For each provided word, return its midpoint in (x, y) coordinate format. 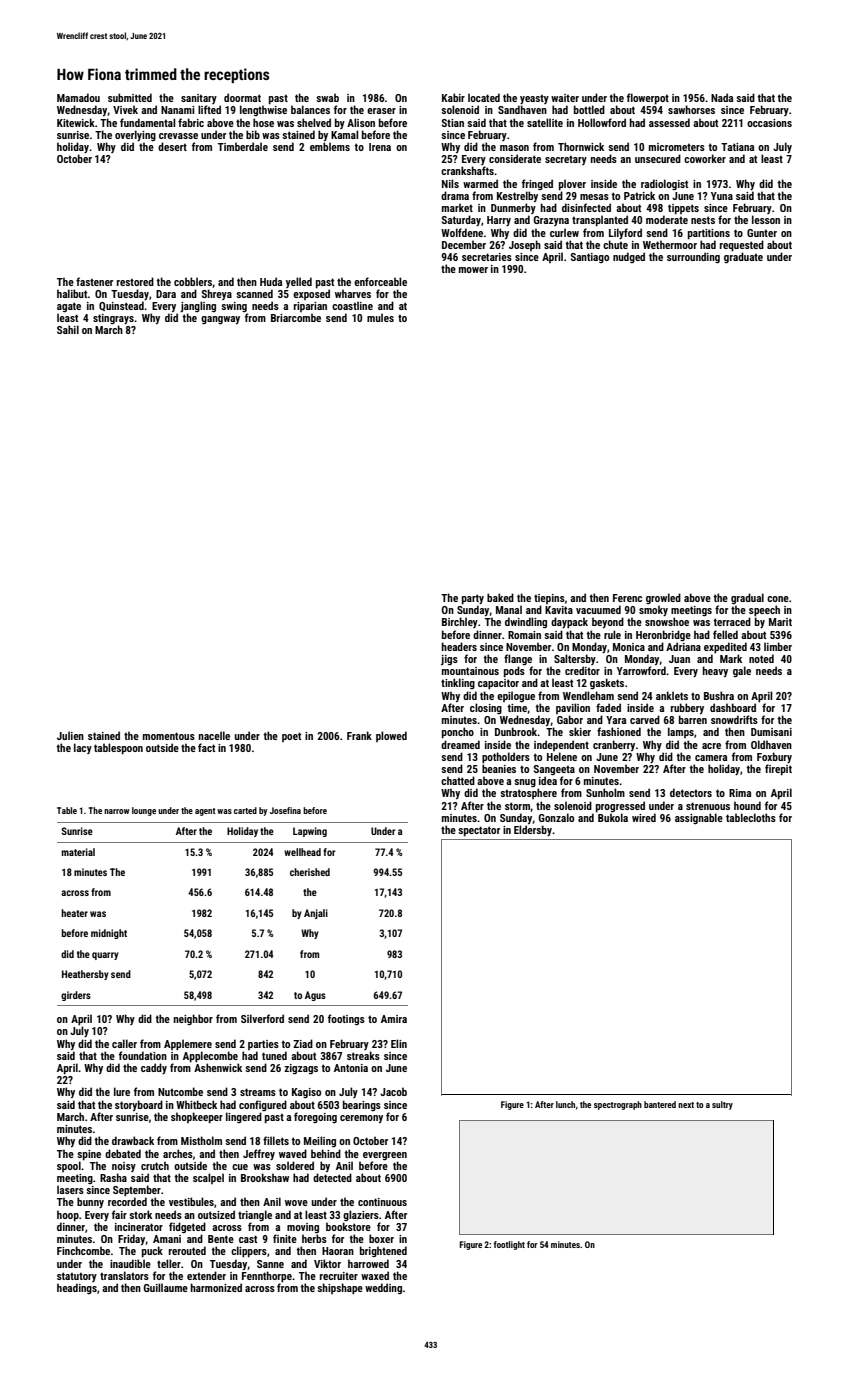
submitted (130, 97)
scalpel (208, 1178)
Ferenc (627, 598)
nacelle (214, 735)
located (484, 97)
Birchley (460, 622)
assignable (699, 818)
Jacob (393, 1091)
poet (292, 737)
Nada (722, 97)
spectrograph (618, 1105)
